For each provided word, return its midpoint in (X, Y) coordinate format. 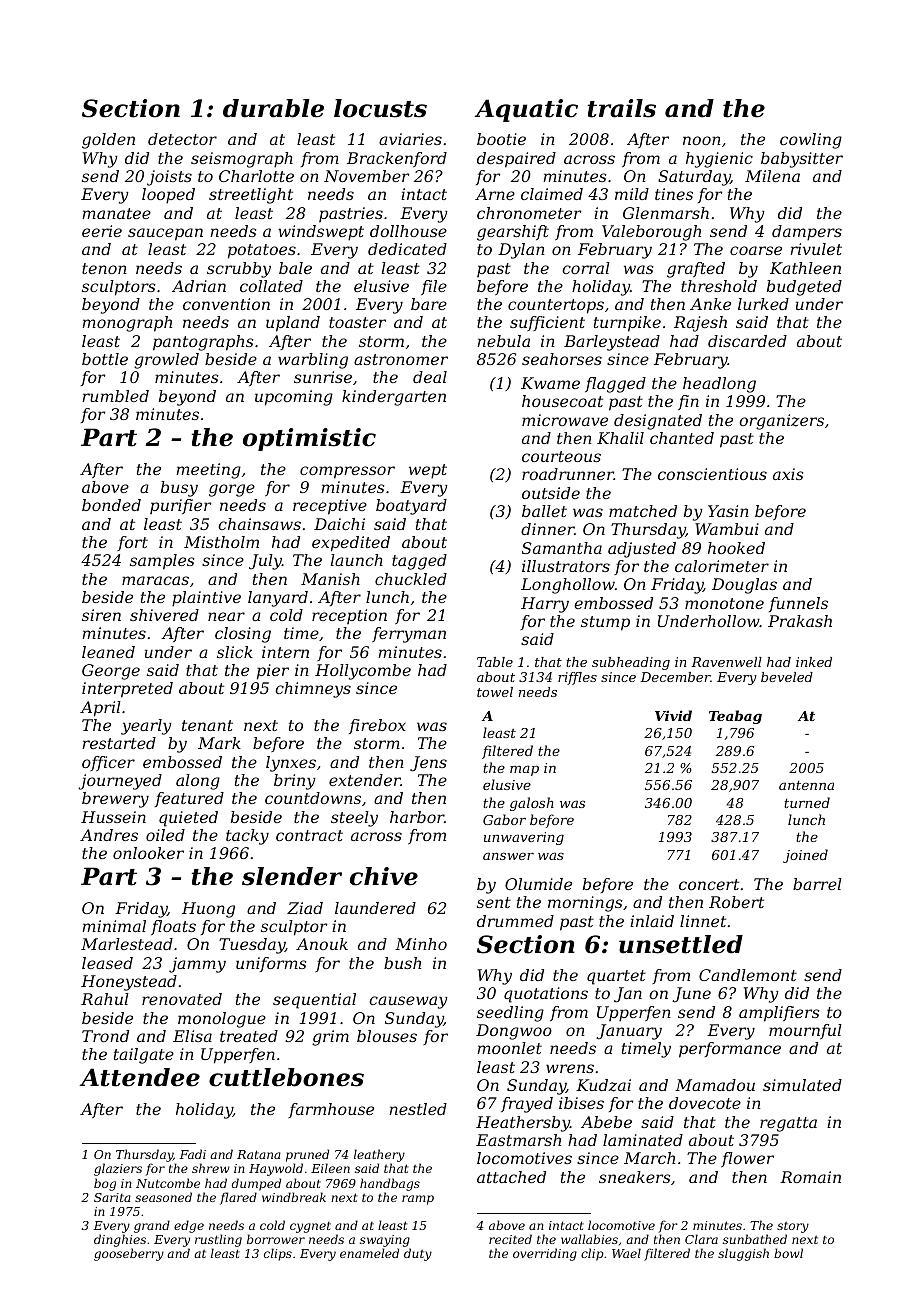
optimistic (309, 439)
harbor (417, 817)
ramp (418, 1200)
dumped (256, 1184)
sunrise (323, 377)
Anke (710, 304)
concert (709, 884)
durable (273, 108)
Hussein (113, 817)
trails (622, 108)
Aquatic (526, 110)
